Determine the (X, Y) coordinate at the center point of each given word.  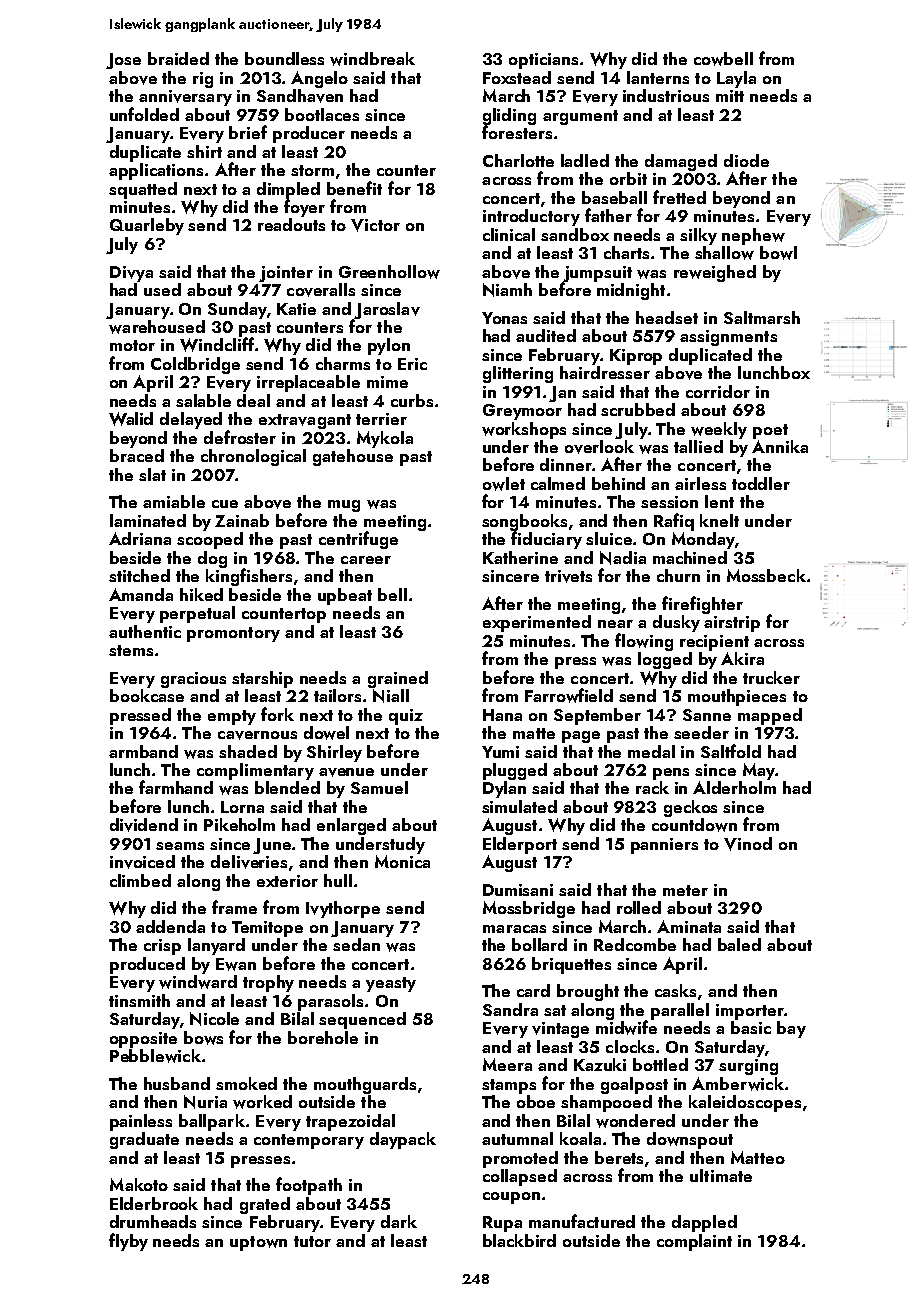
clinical (509, 234)
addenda (170, 926)
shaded (248, 751)
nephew (753, 236)
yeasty (391, 984)
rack (652, 787)
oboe (536, 1101)
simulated (519, 806)
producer (309, 134)
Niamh (507, 290)
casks (675, 990)
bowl (778, 253)
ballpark (212, 1122)
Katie (296, 309)
